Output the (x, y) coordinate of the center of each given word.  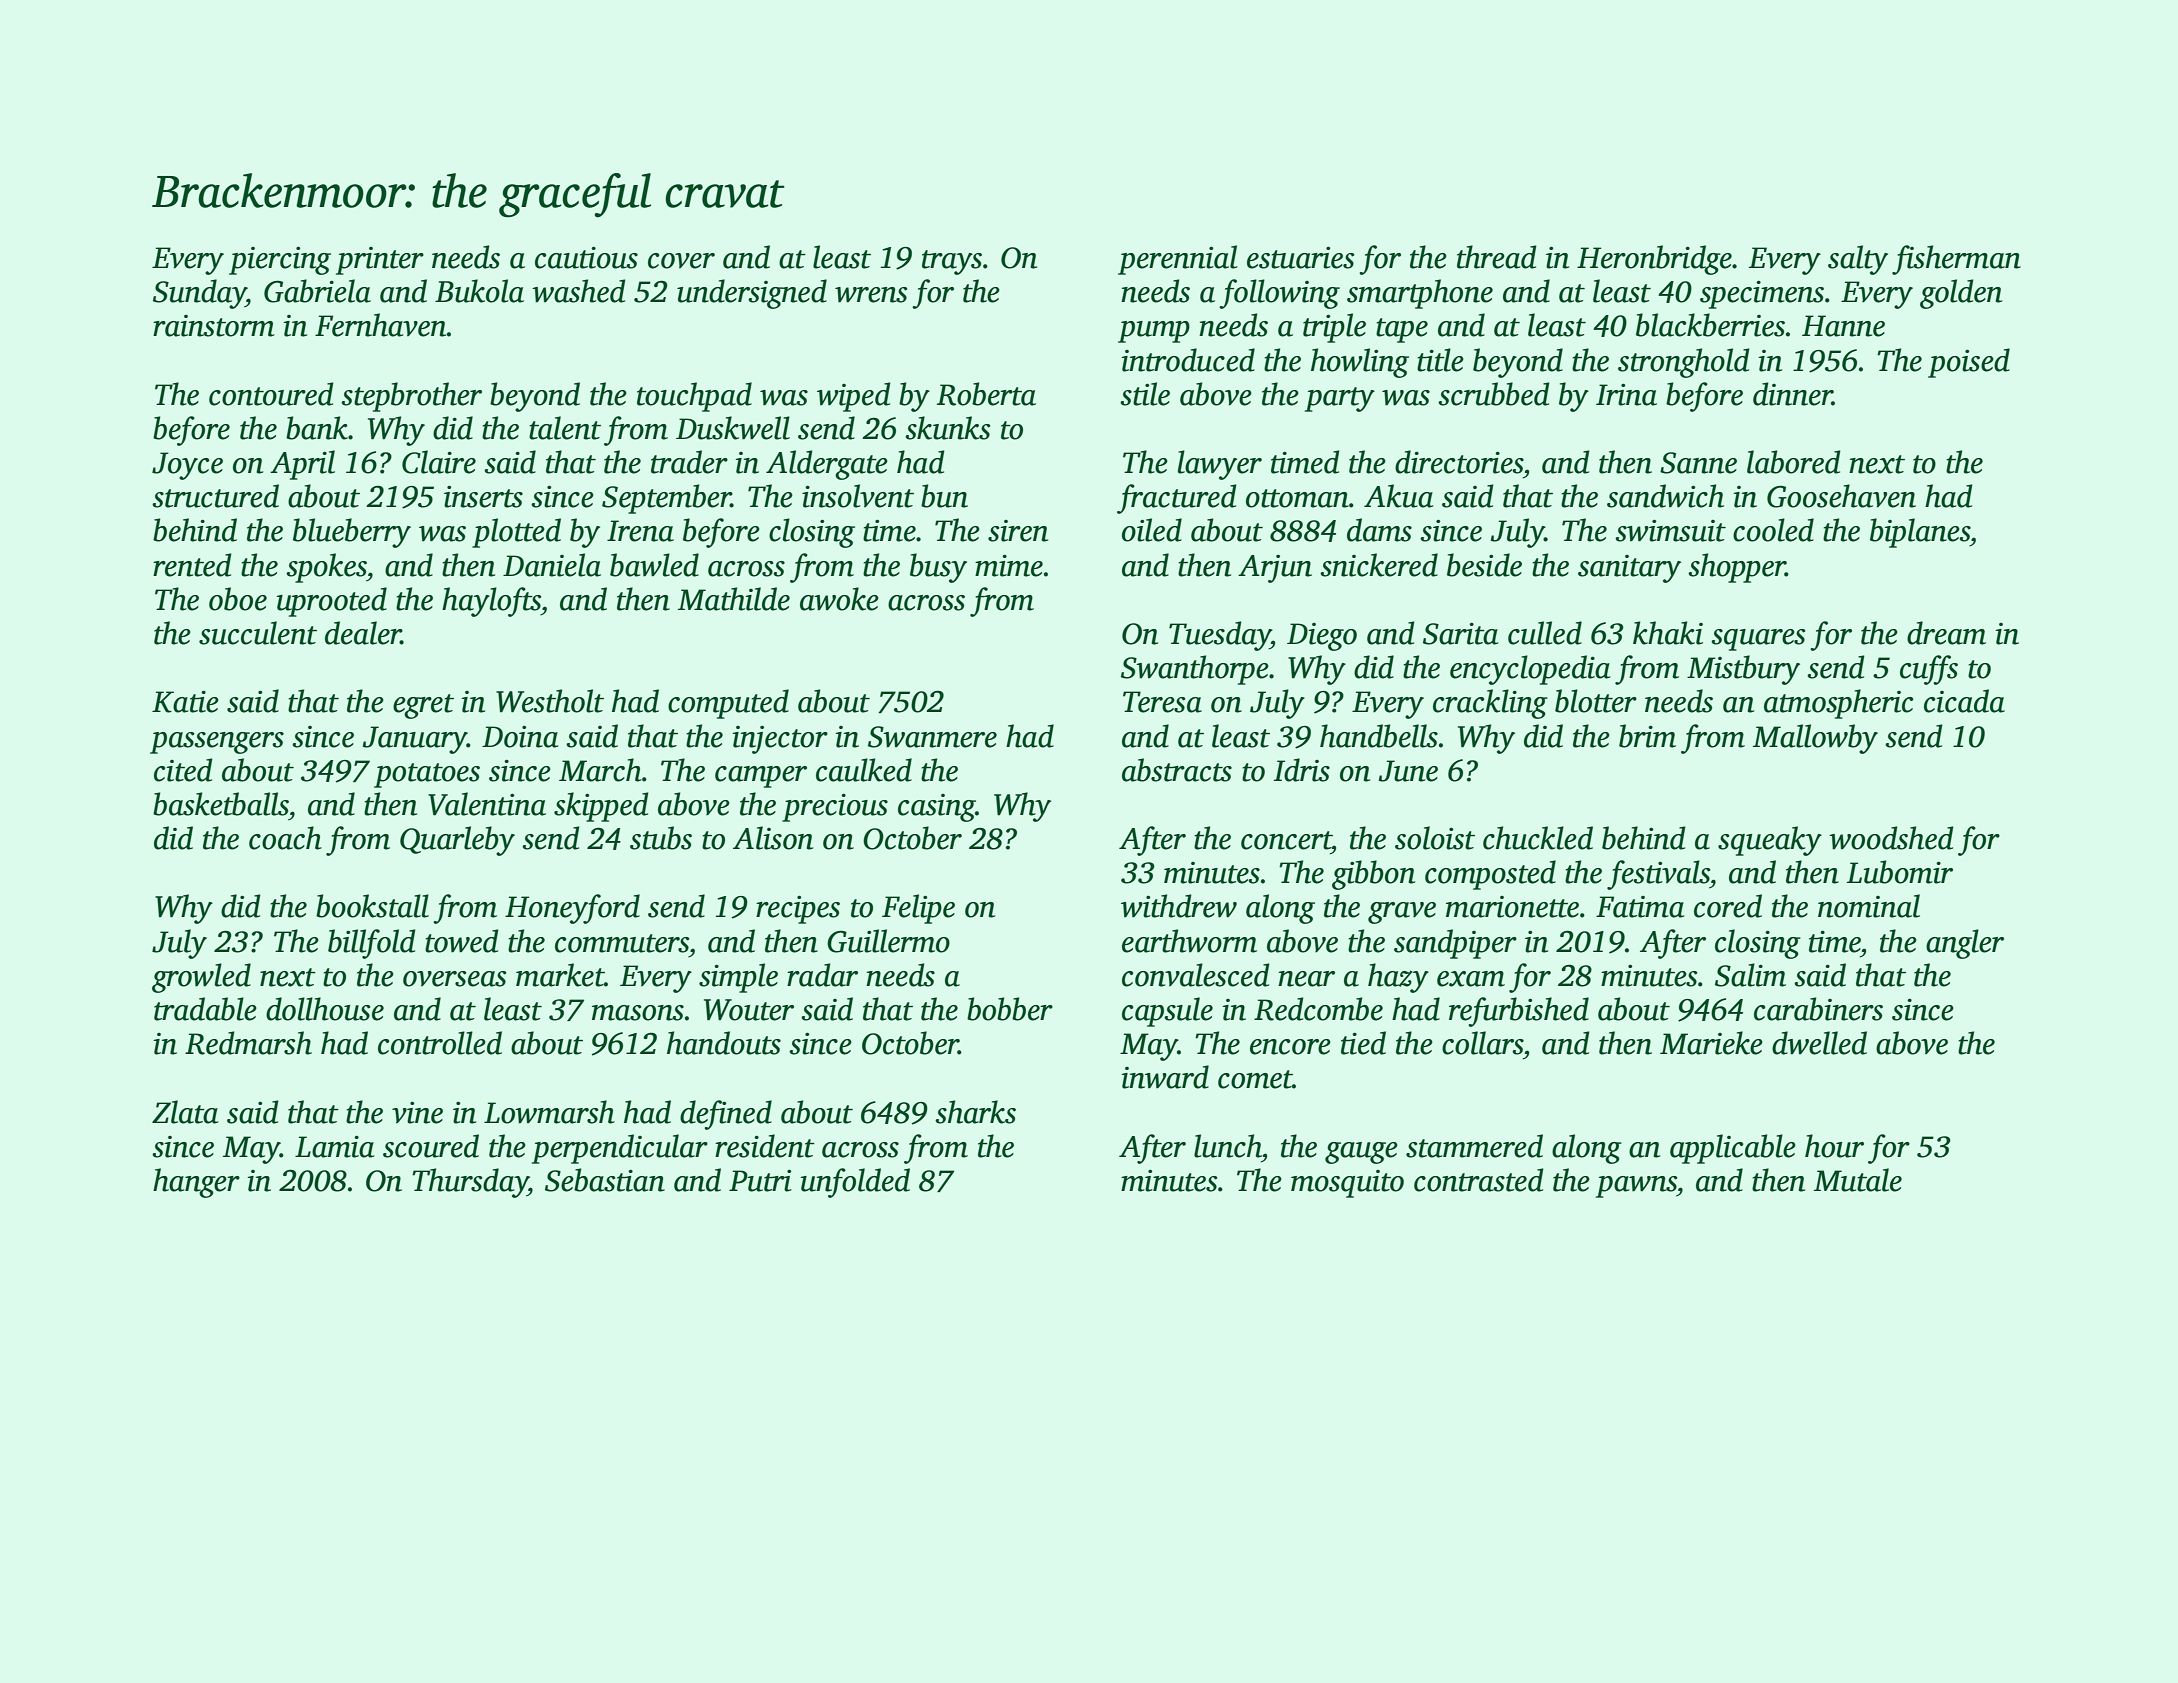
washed (579, 291)
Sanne (1698, 463)
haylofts (491, 602)
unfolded (855, 1183)
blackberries (1710, 325)
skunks (948, 428)
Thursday (470, 1183)
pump (1154, 332)
